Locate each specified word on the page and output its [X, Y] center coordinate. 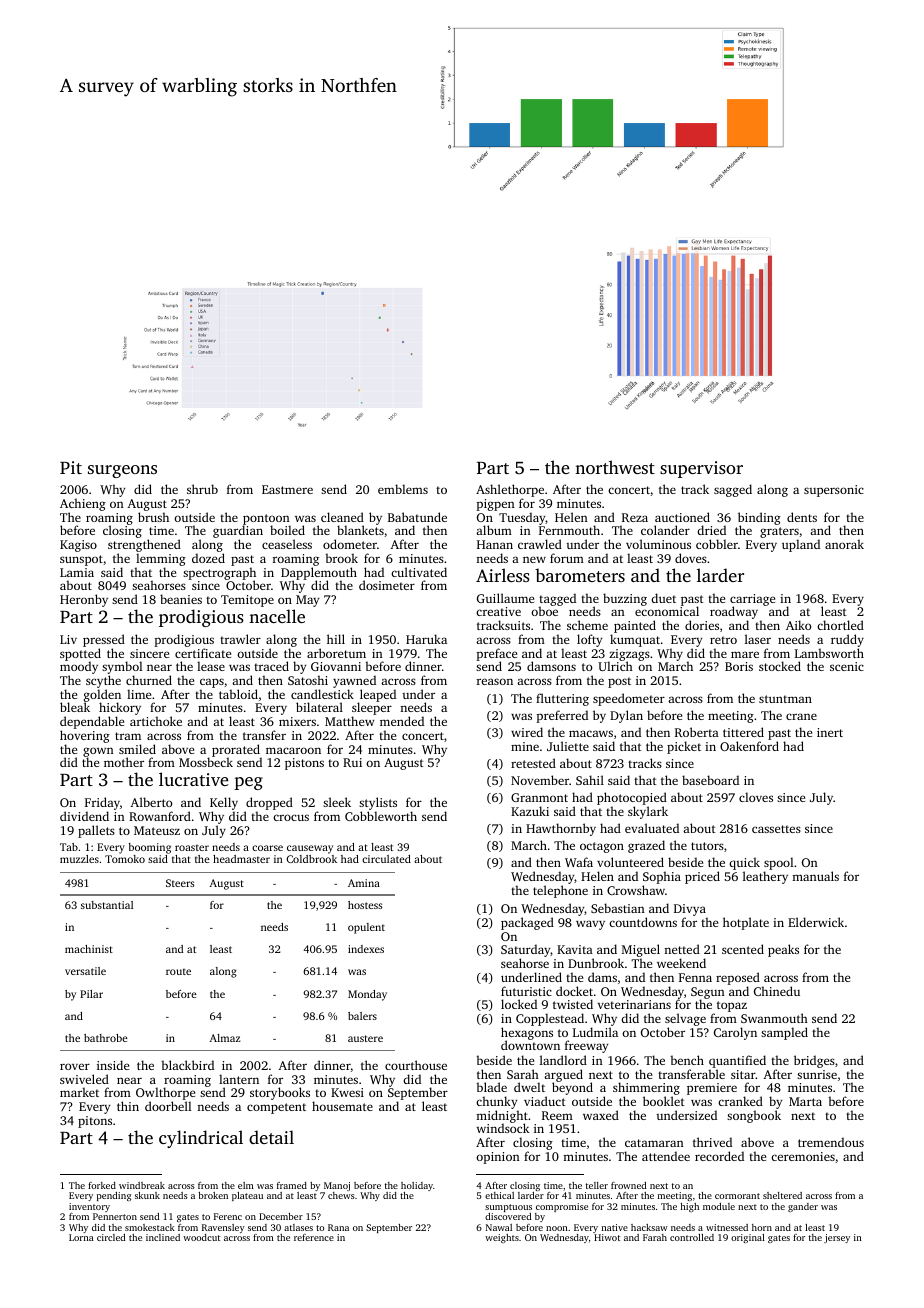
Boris [739, 666]
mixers [297, 721]
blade [491, 1087]
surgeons [122, 471]
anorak [844, 544]
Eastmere [287, 489]
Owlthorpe [165, 1093]
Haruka [426, 639]
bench [687, 1060]
